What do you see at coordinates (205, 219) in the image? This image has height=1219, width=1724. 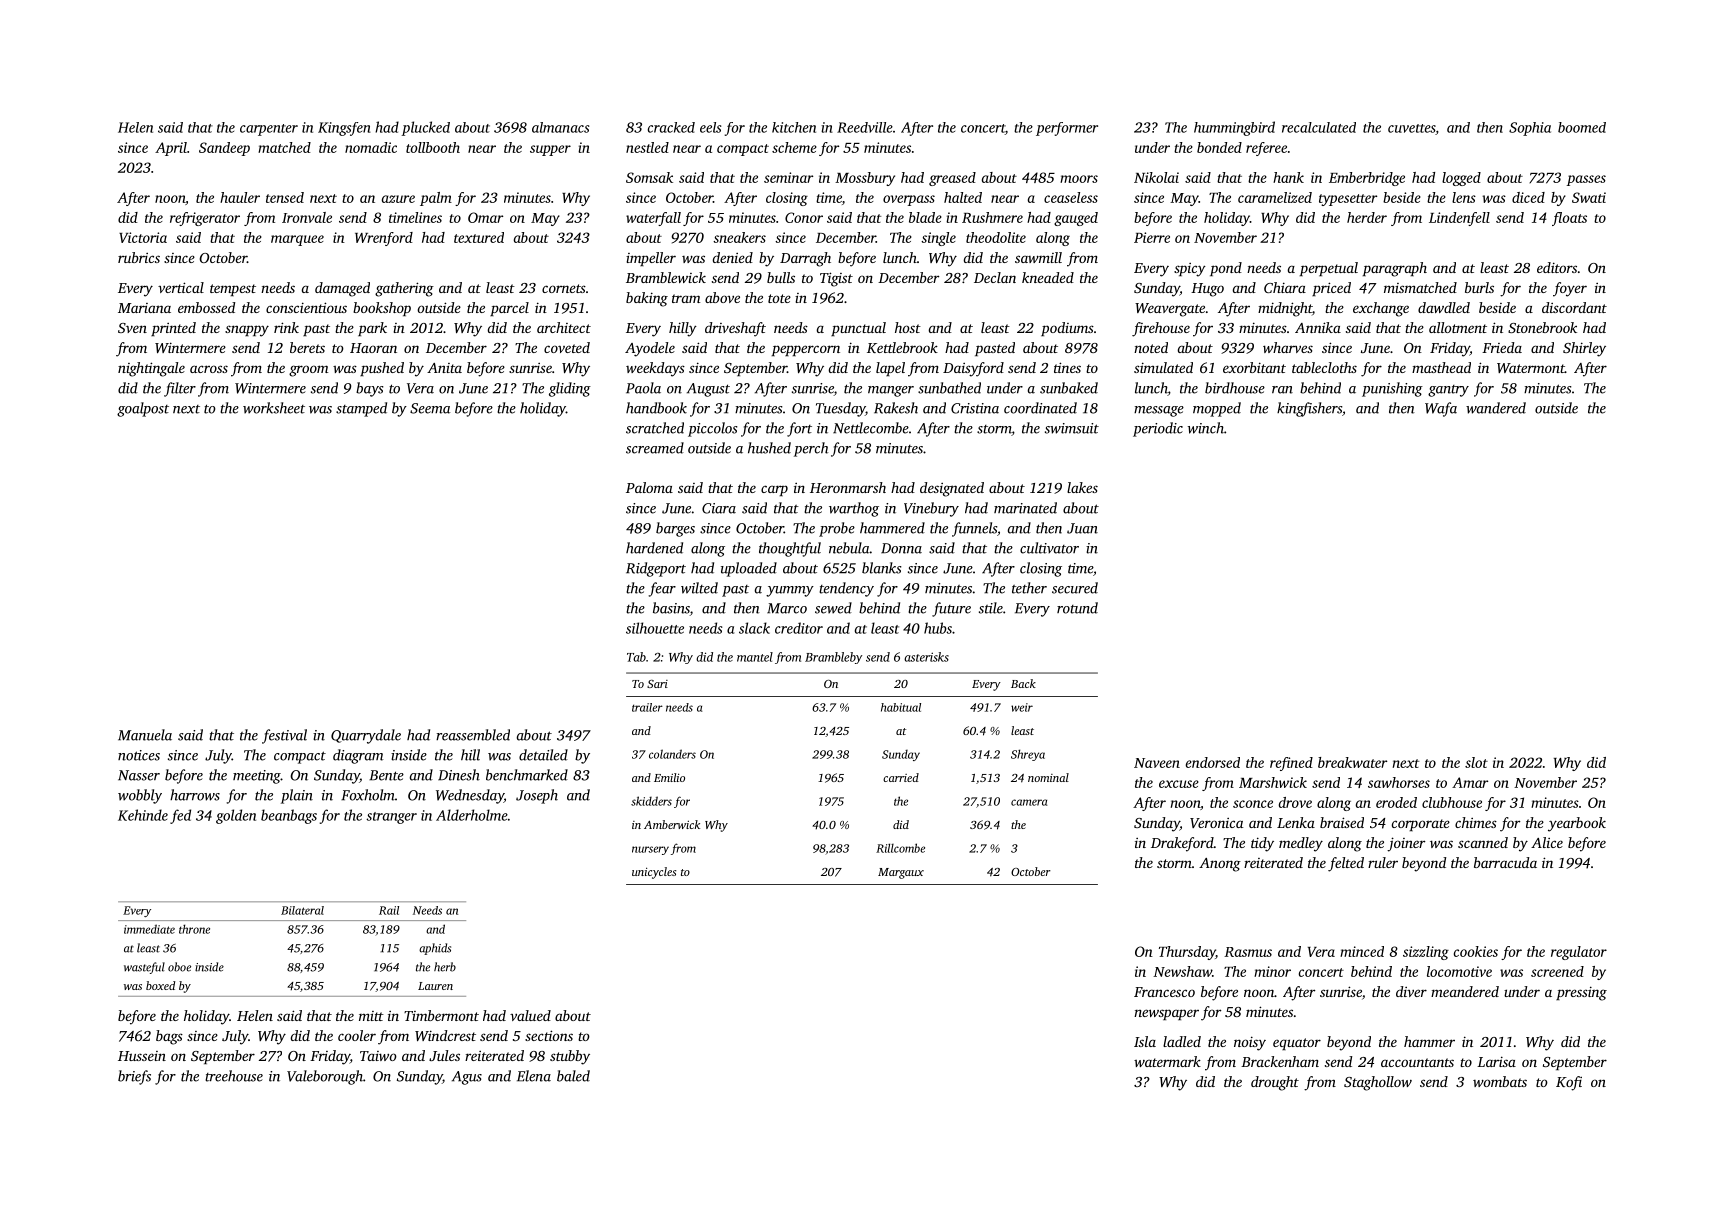 I see `refrigerator` at bounding box center [205, 219].
